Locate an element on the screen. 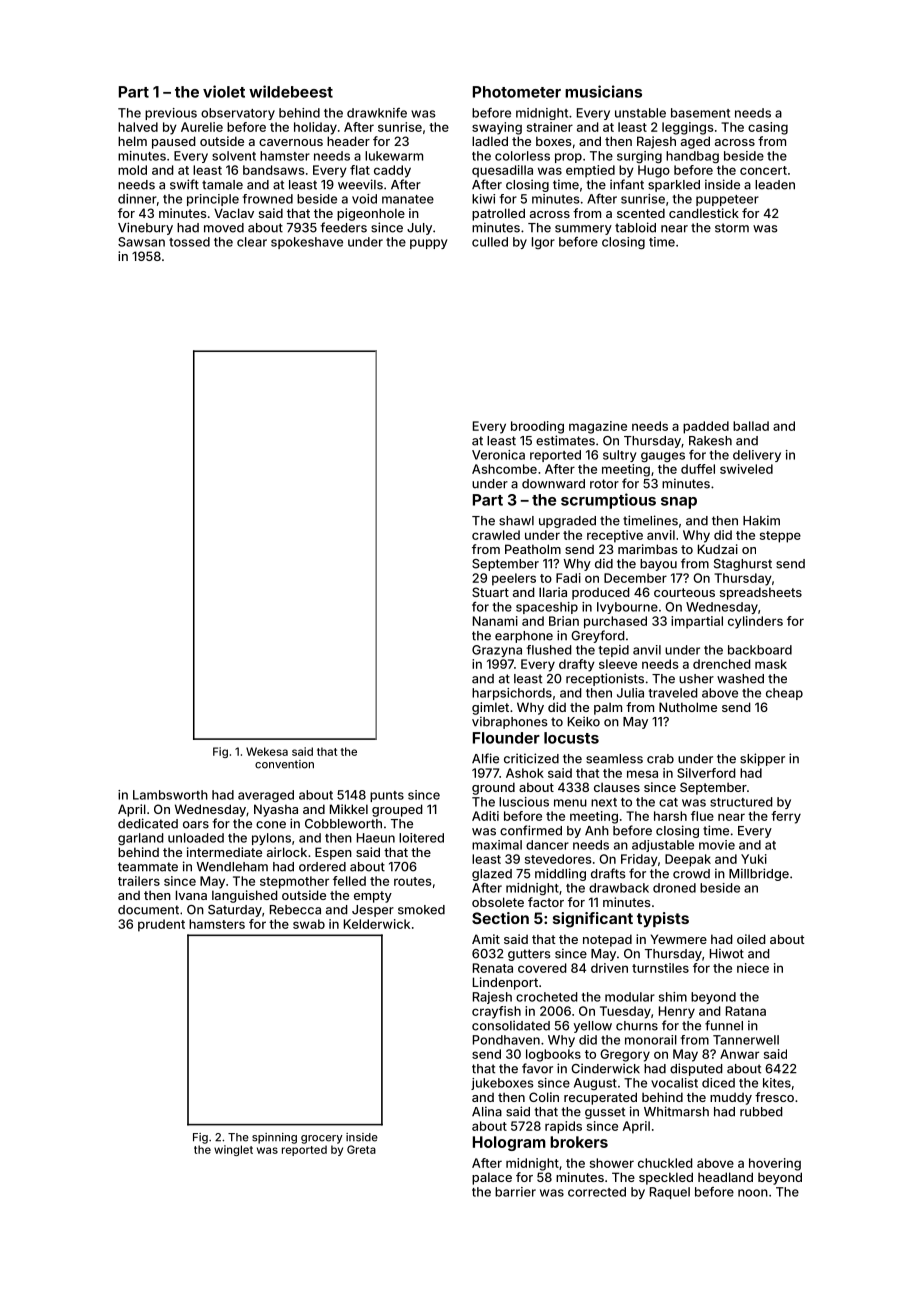 This screenshot has height=1308, width=924. ballad is located at coordinates (751, 426).
